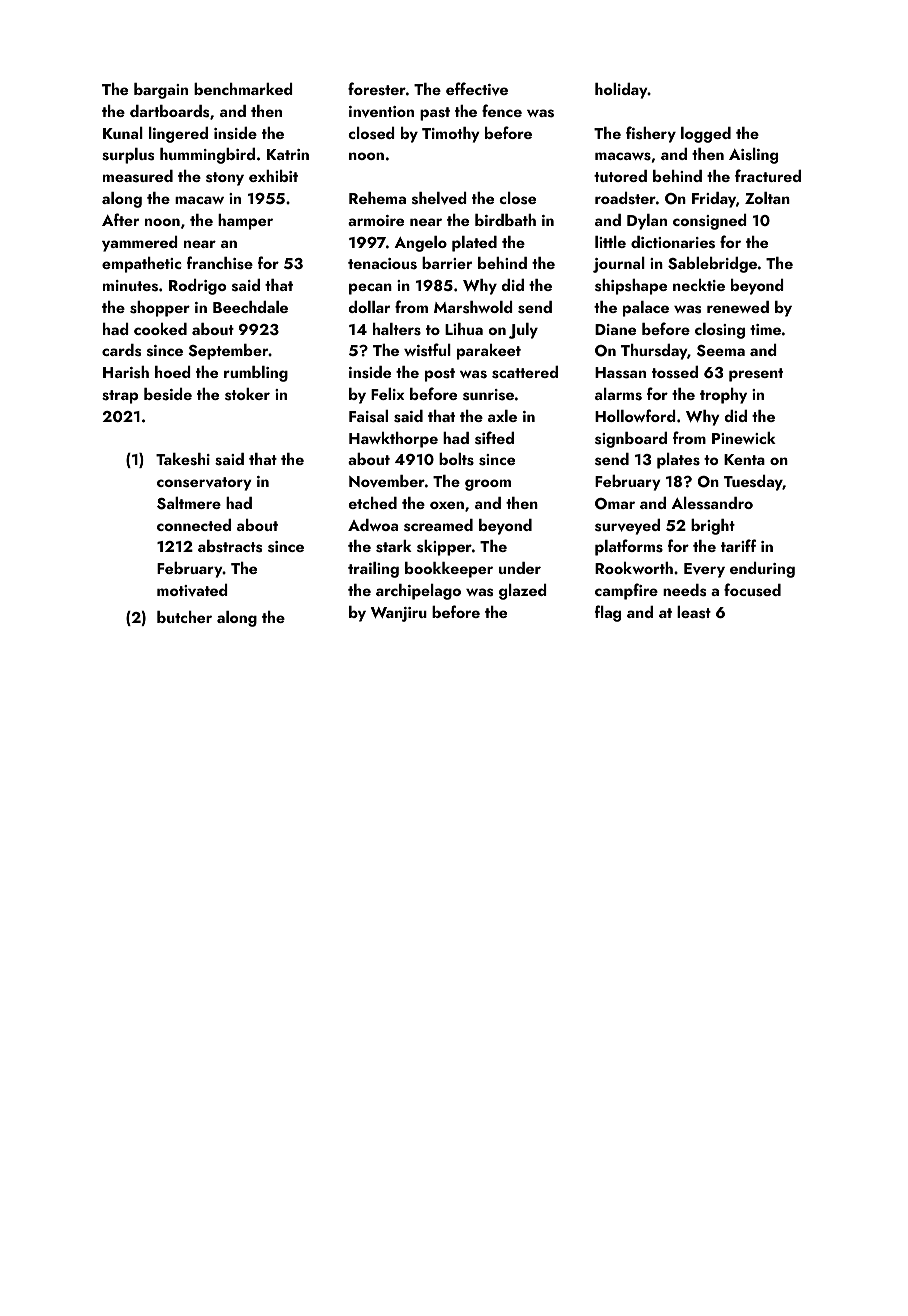 This screenshot has height=1316, width=908. I want to click on cards, so click(121, 350).
